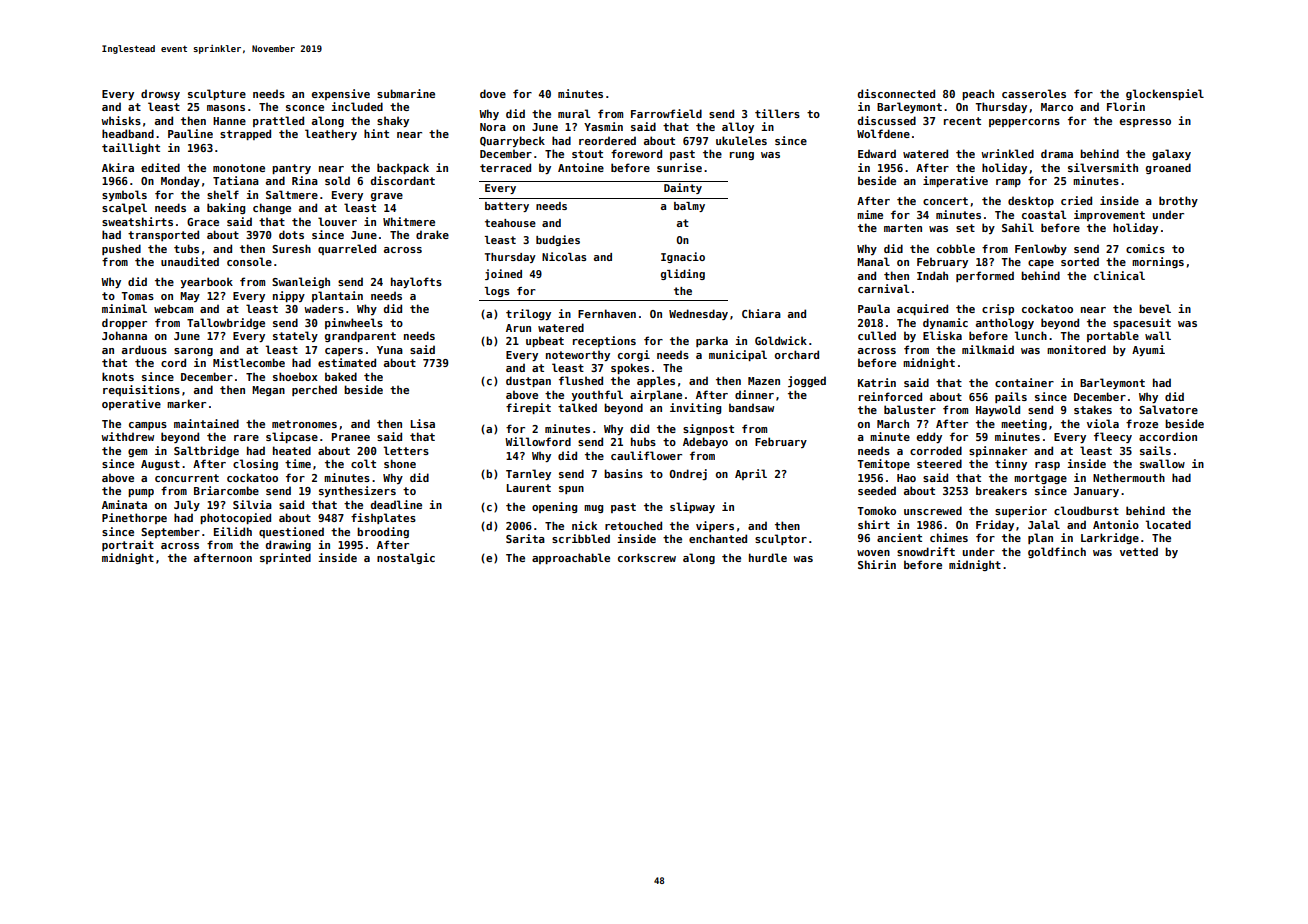 This screenshot has width=1308, height=924. What do you see at coordinates (493, 127) in the screenshot?
I see `Nora` at bounding box center [493, 127].
